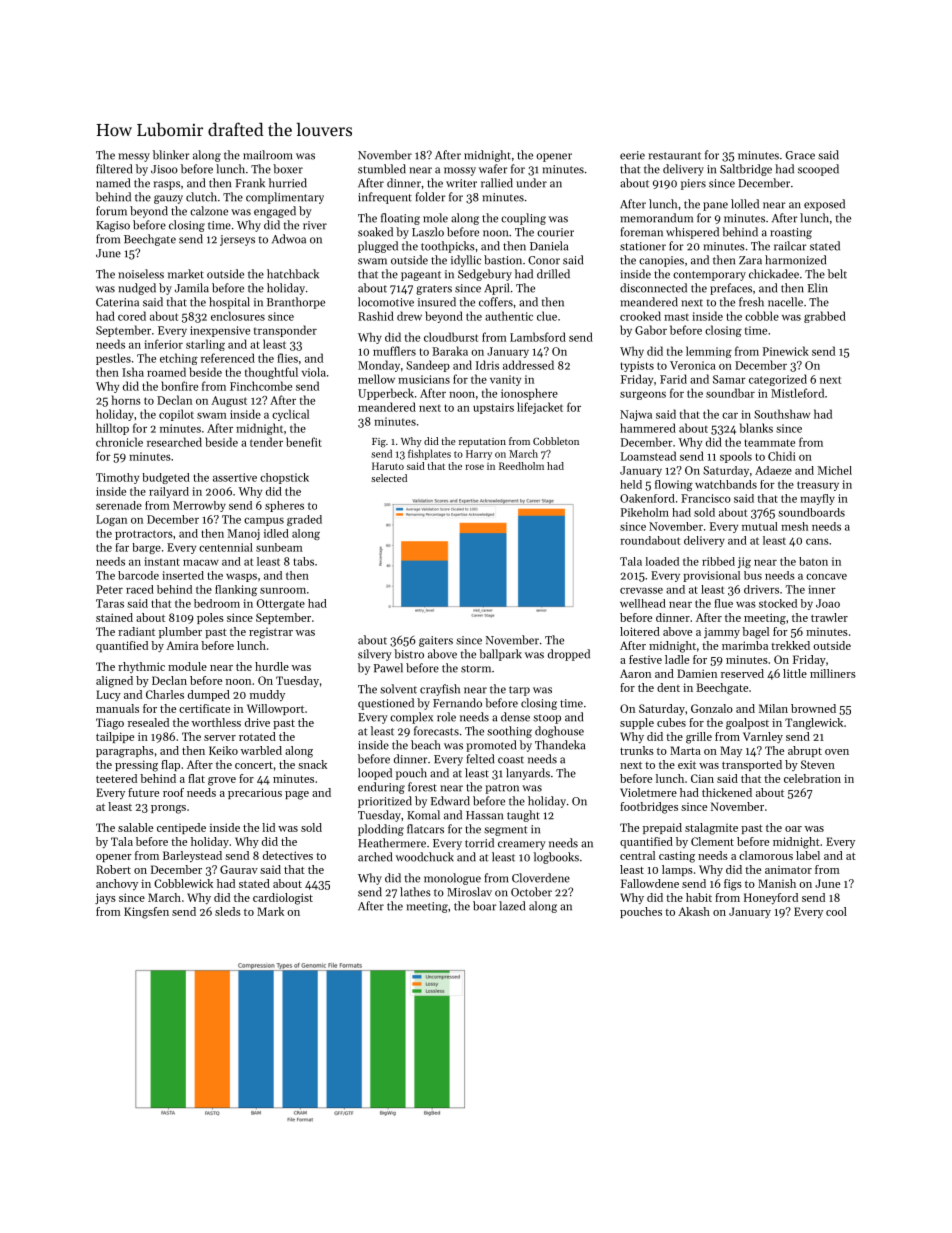  I want to click on pressing, so click(136, 766).
